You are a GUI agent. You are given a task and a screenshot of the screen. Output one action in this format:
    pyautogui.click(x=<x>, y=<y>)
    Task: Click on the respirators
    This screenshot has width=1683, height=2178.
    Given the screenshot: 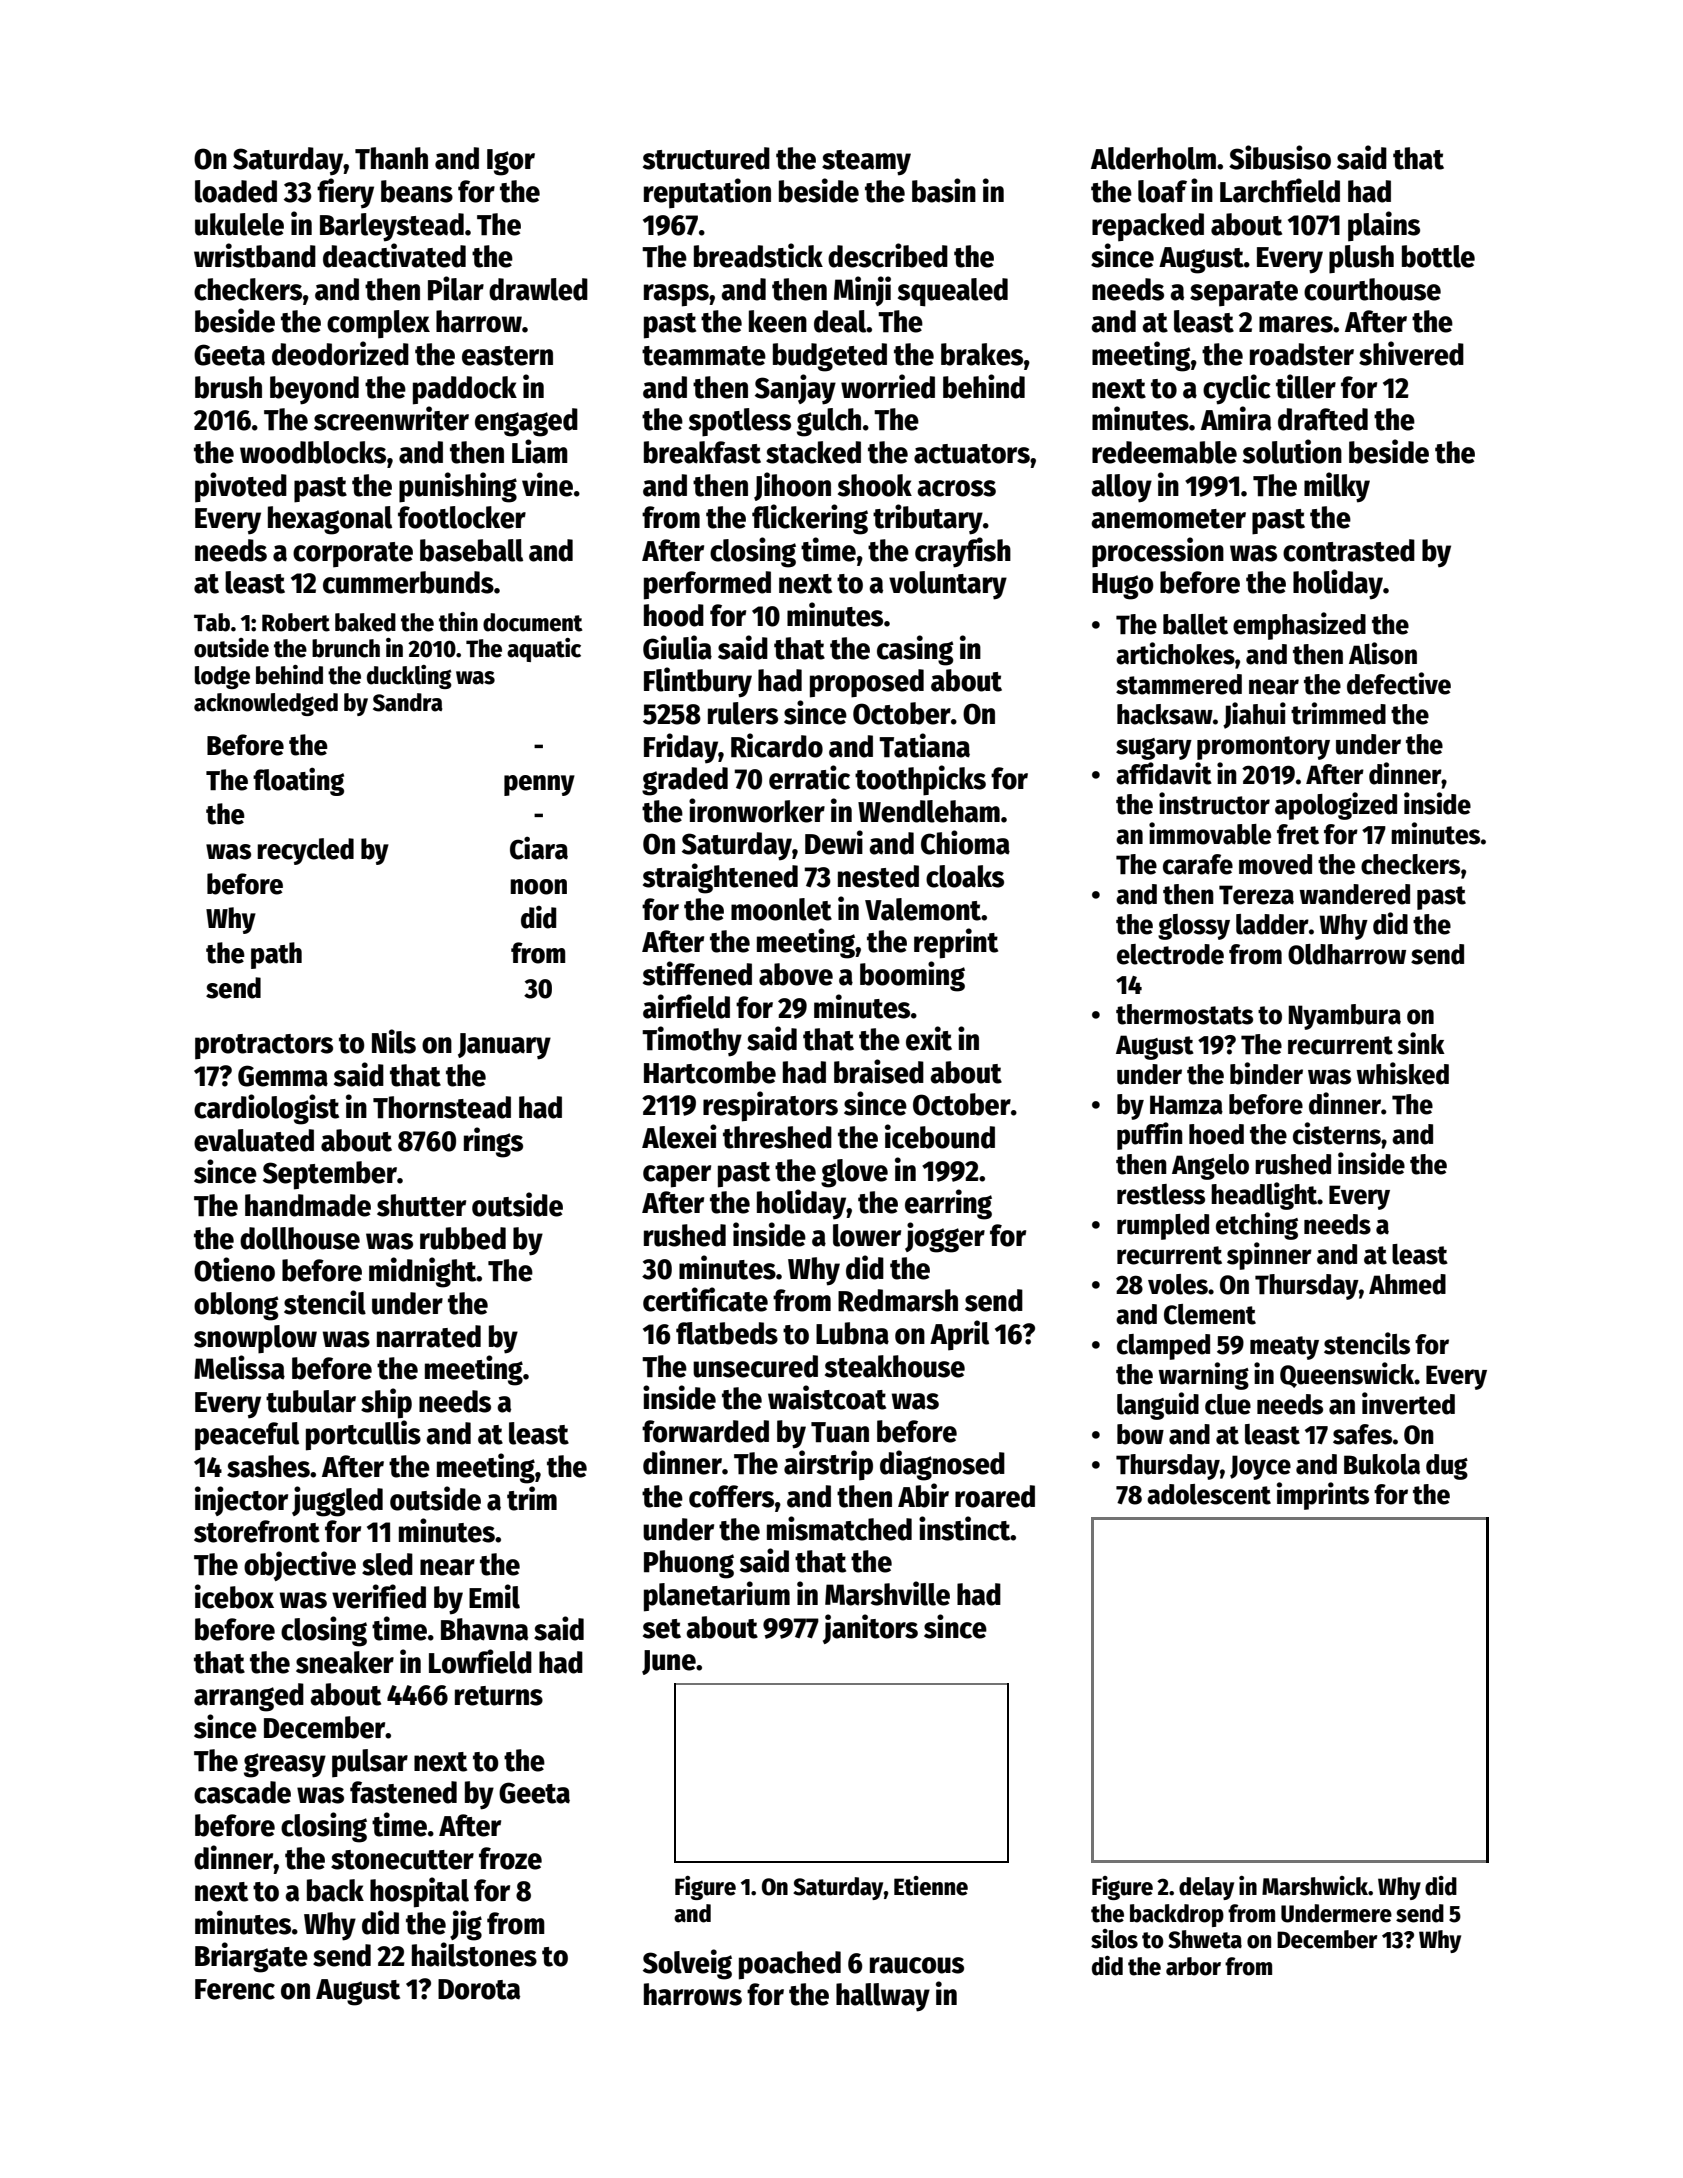 What is the action you would take?
    pyautogui.click(x=770, y=1106)
